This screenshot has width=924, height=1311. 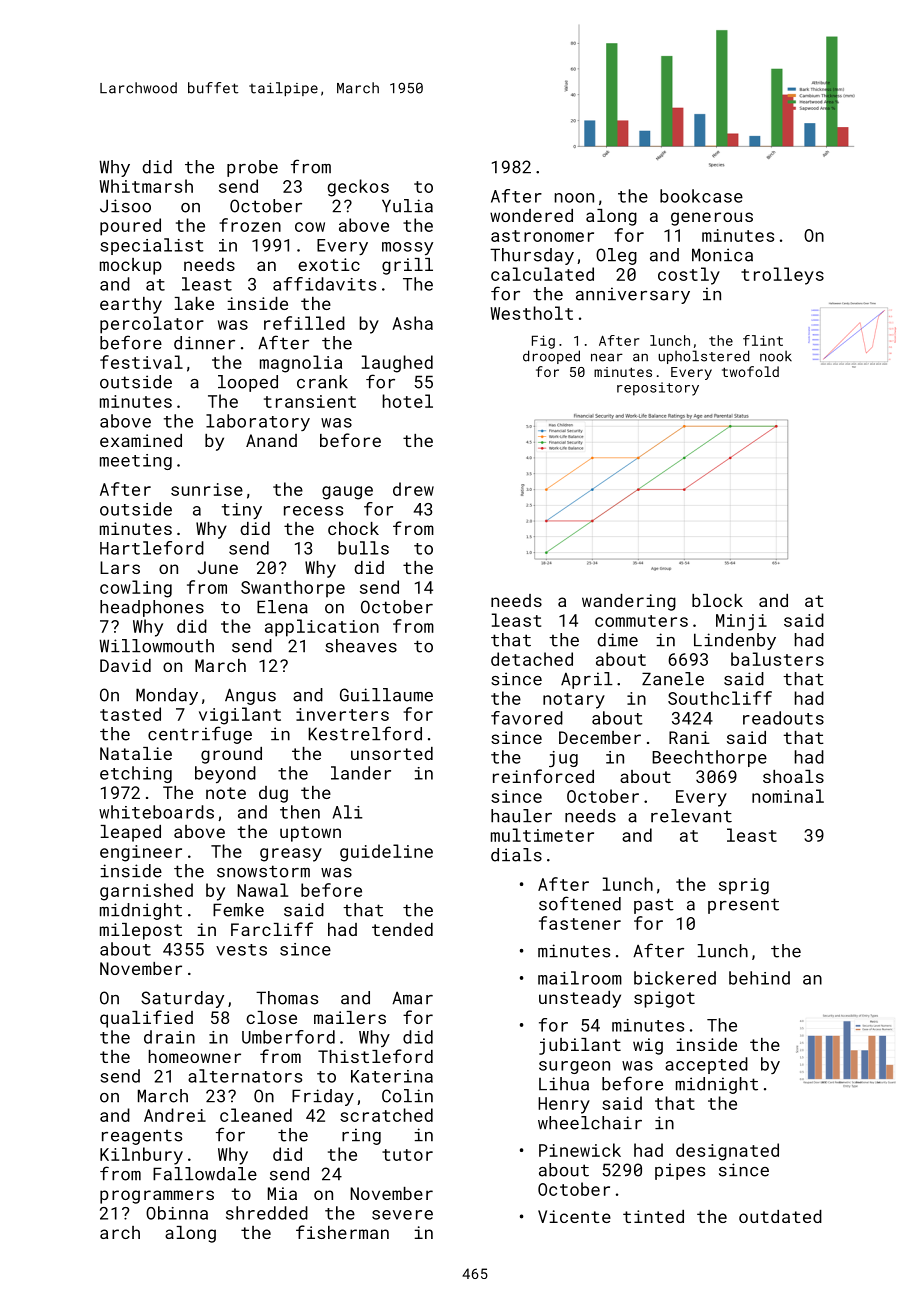 What do you see at coordinates (141, 362) in the screenshot?
I see `festival` at bounding box center [141, 362].
